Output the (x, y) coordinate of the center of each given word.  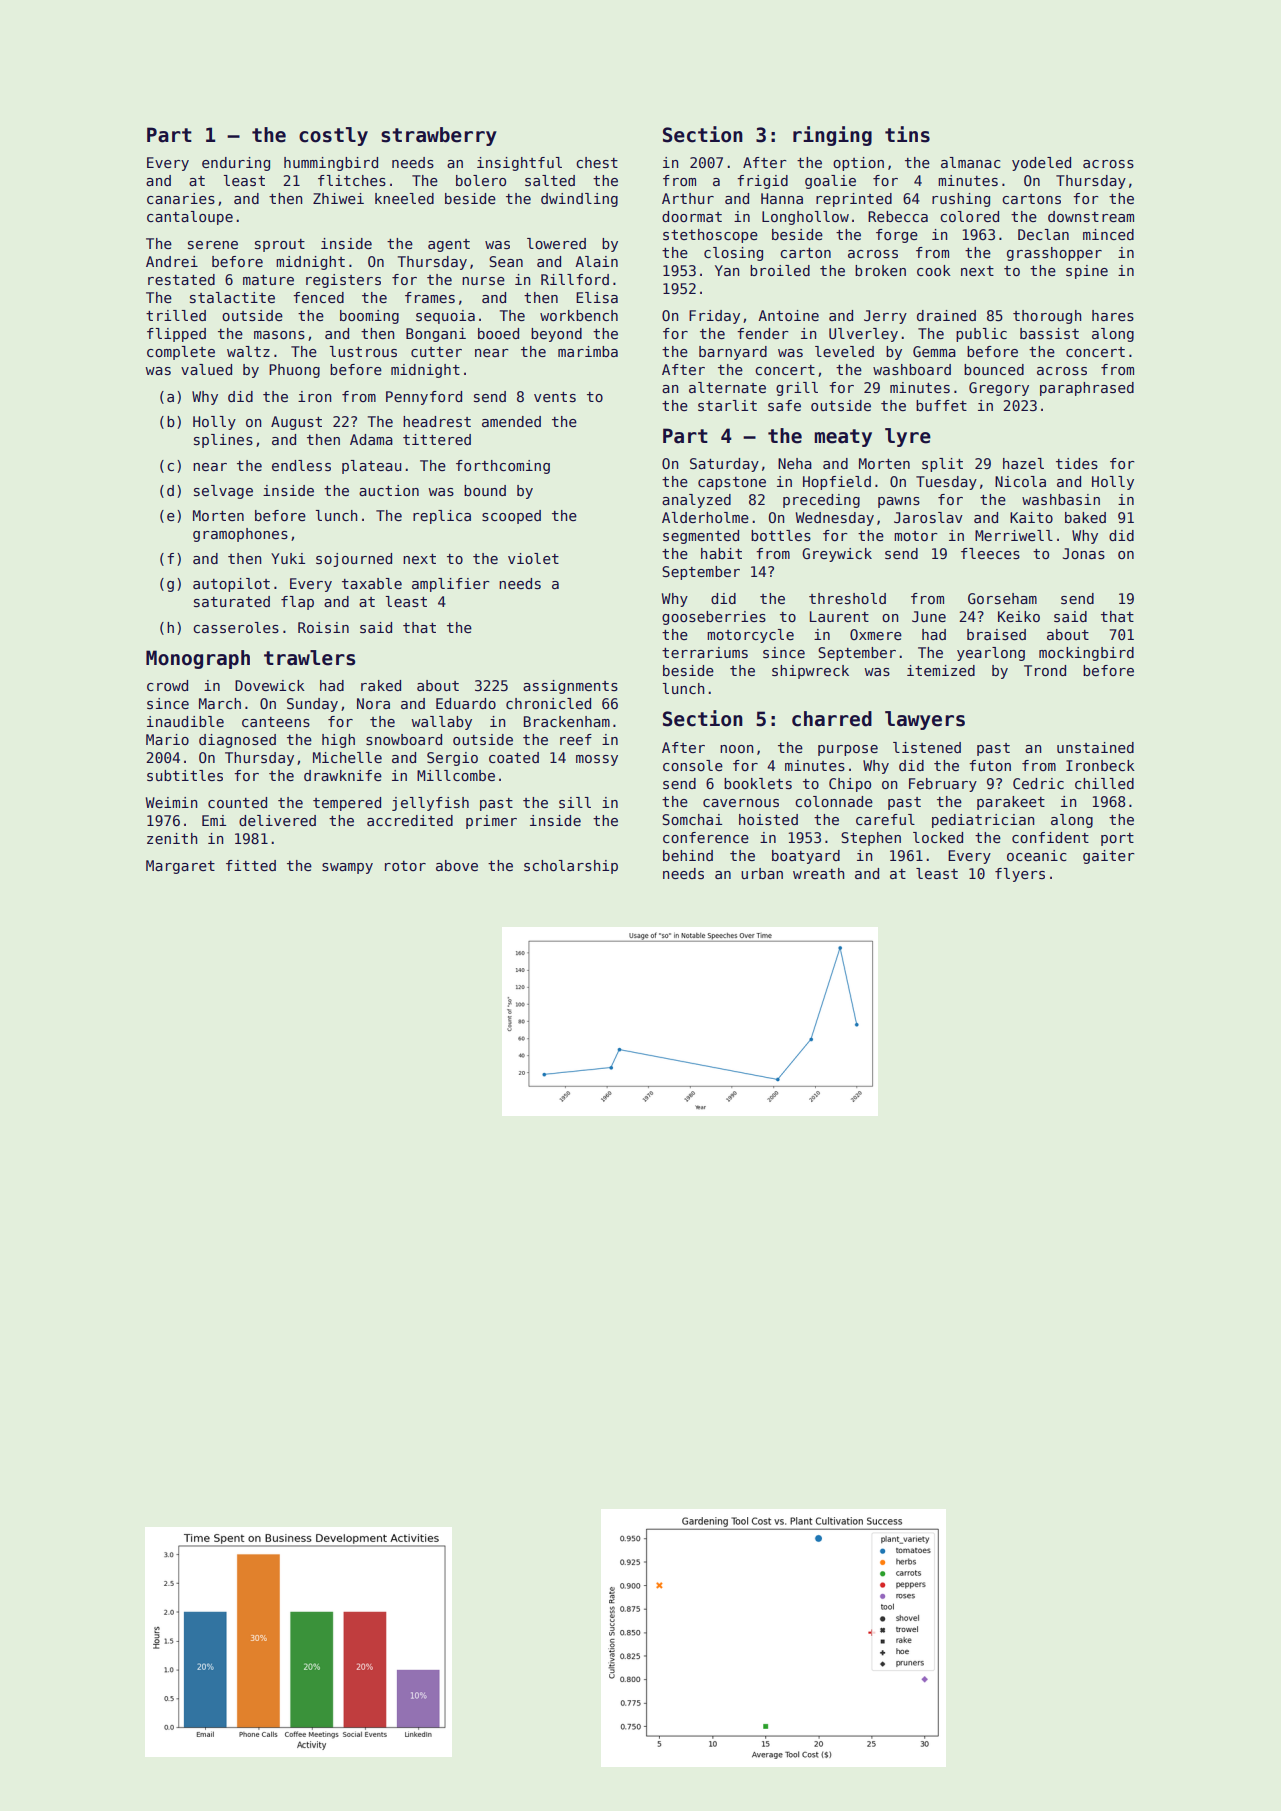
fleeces (990, 553)
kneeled (404, 198)
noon (736, 749)
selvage (223, 492)
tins (907, 134)
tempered (347, 804)
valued (206, 369)
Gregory (999, 389)
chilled (1104, 783)
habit (721, 553)
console (693, 765)
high (338, 741)
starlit (727, 405)
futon (990, 765)
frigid (762, 182)
